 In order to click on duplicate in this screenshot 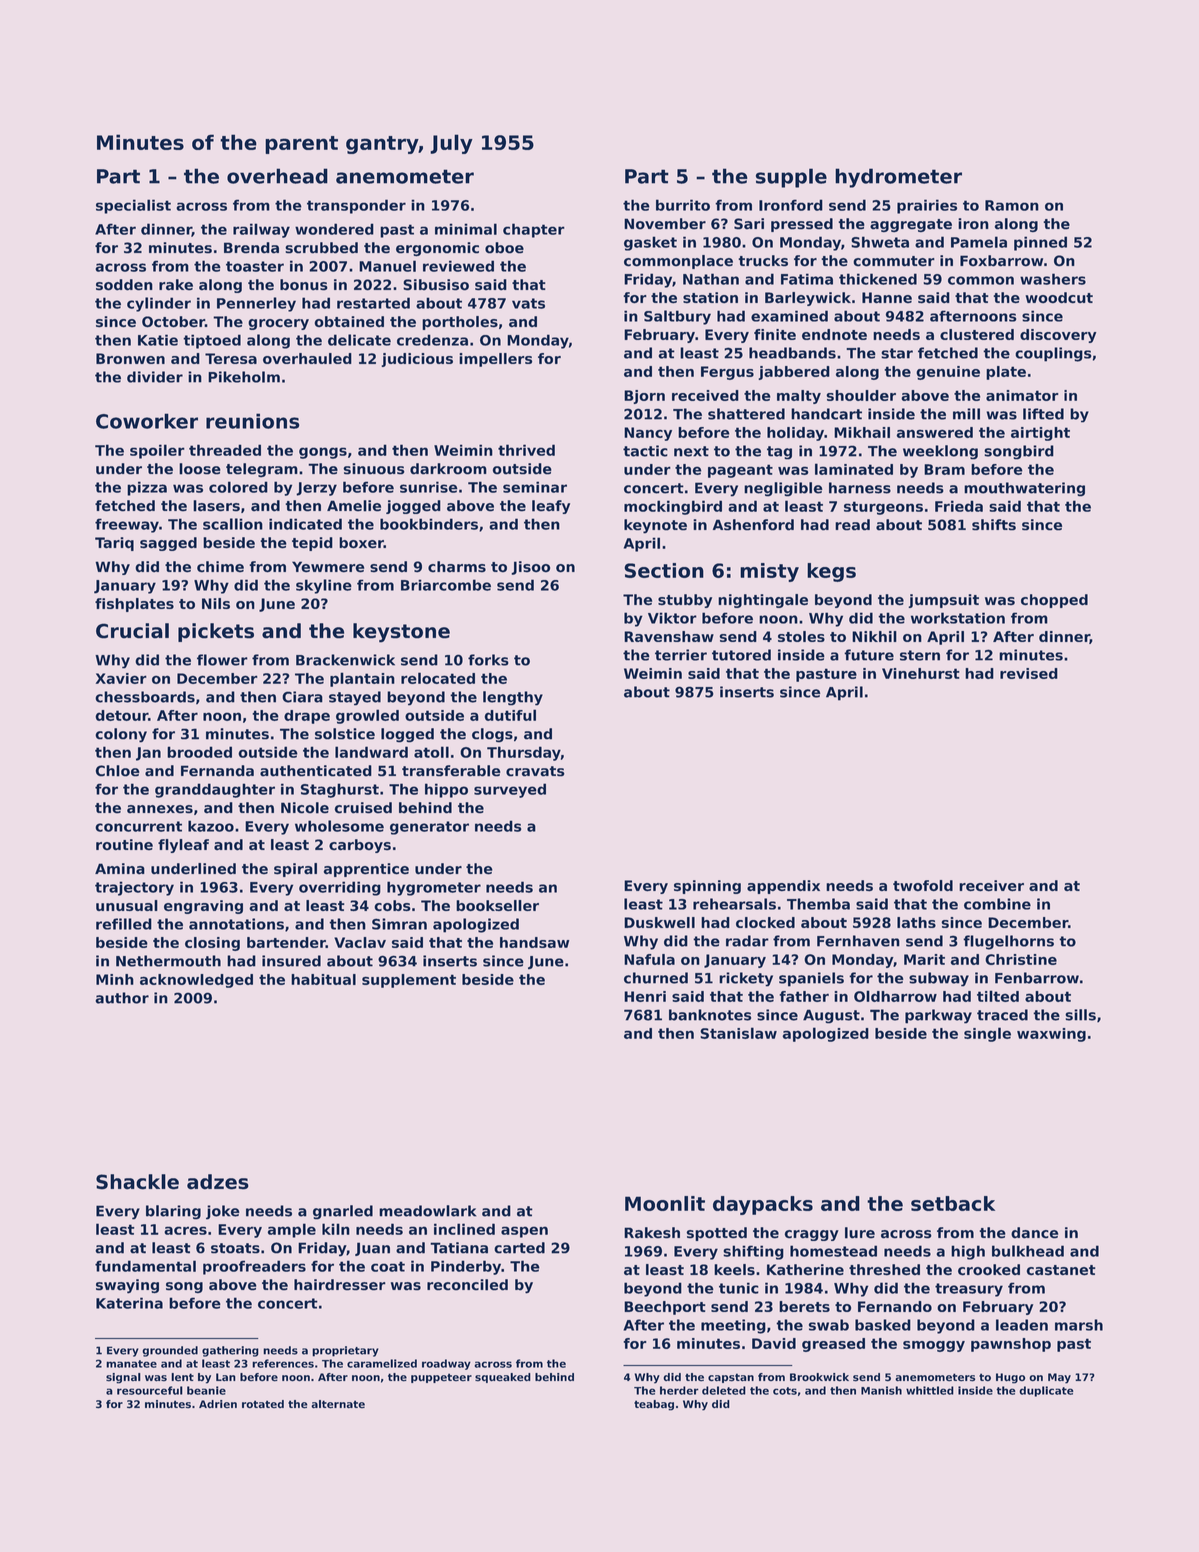, I will do `click(1046, 1391)`.
